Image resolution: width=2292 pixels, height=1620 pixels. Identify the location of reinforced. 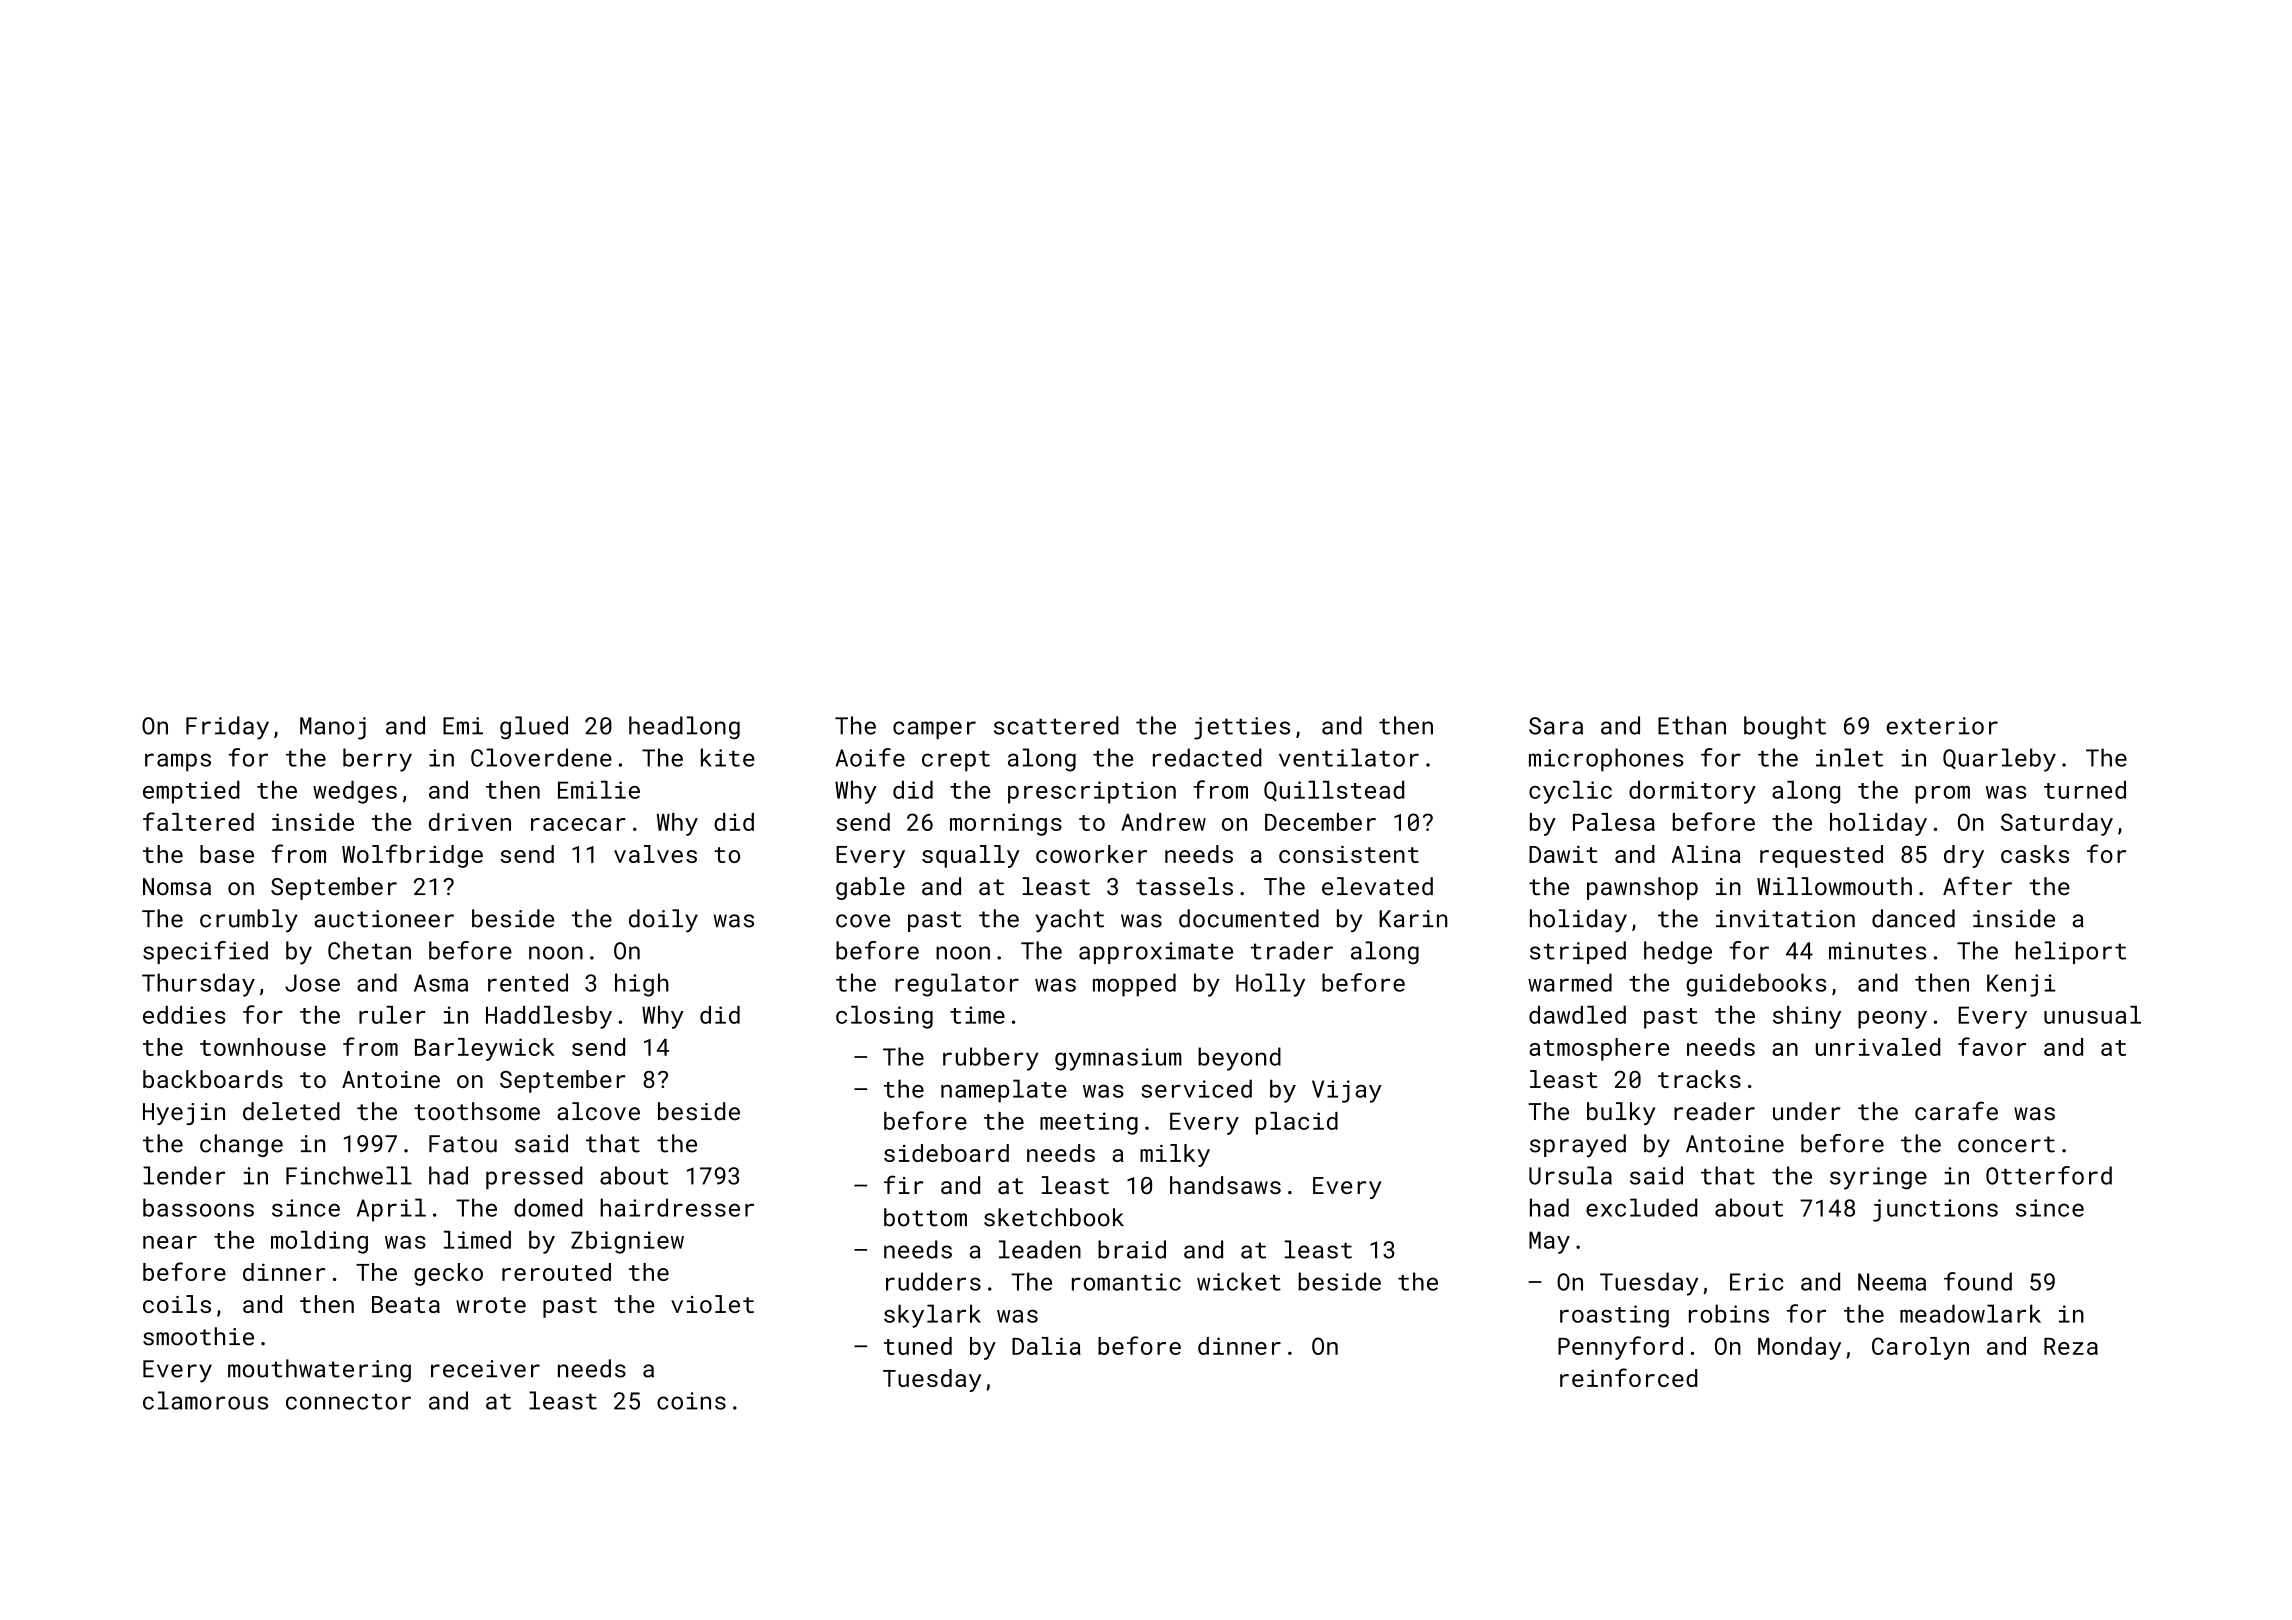
(1628, 1377).
